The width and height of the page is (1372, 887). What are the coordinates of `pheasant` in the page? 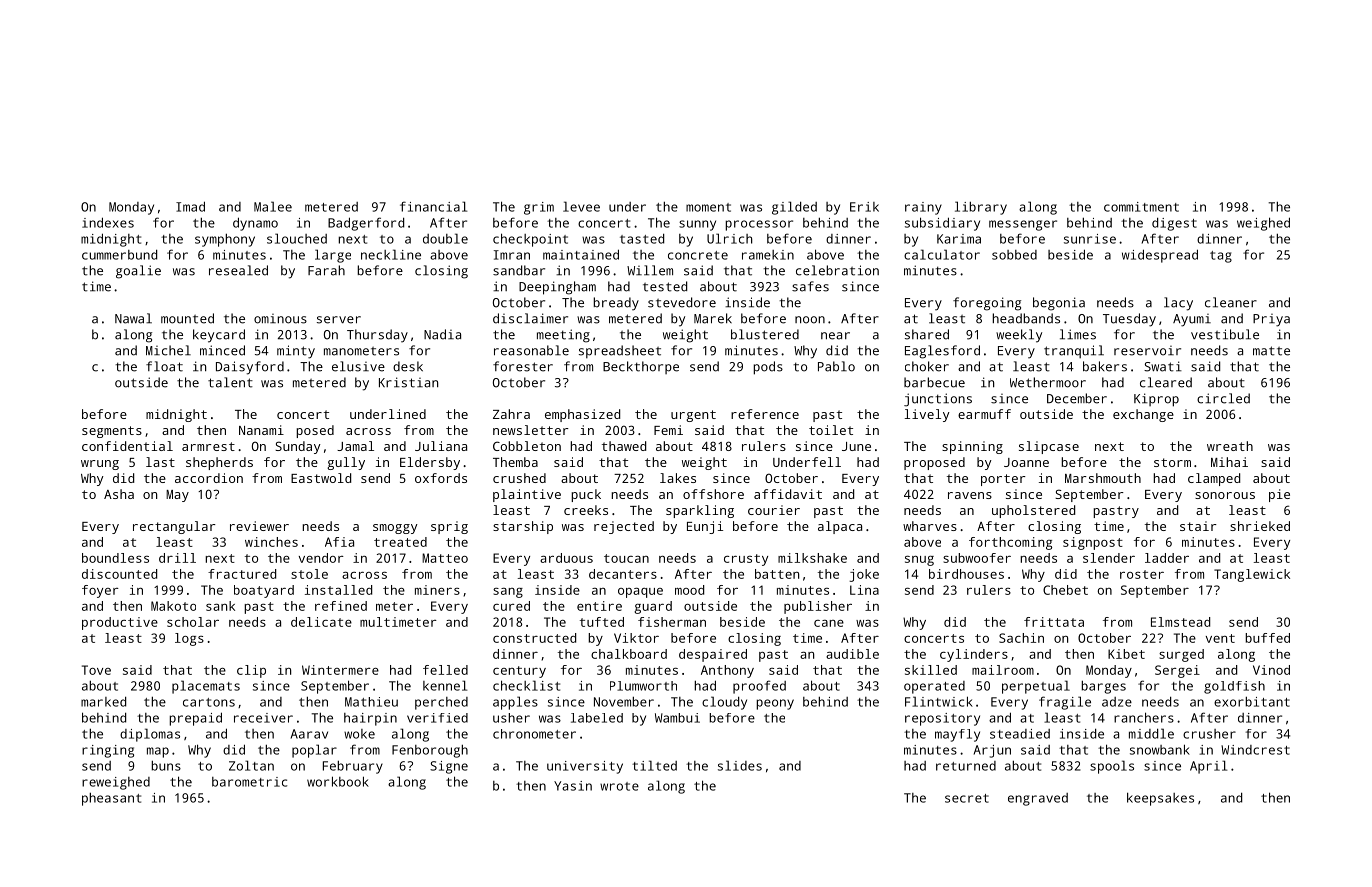 It's located at (111, 799).
